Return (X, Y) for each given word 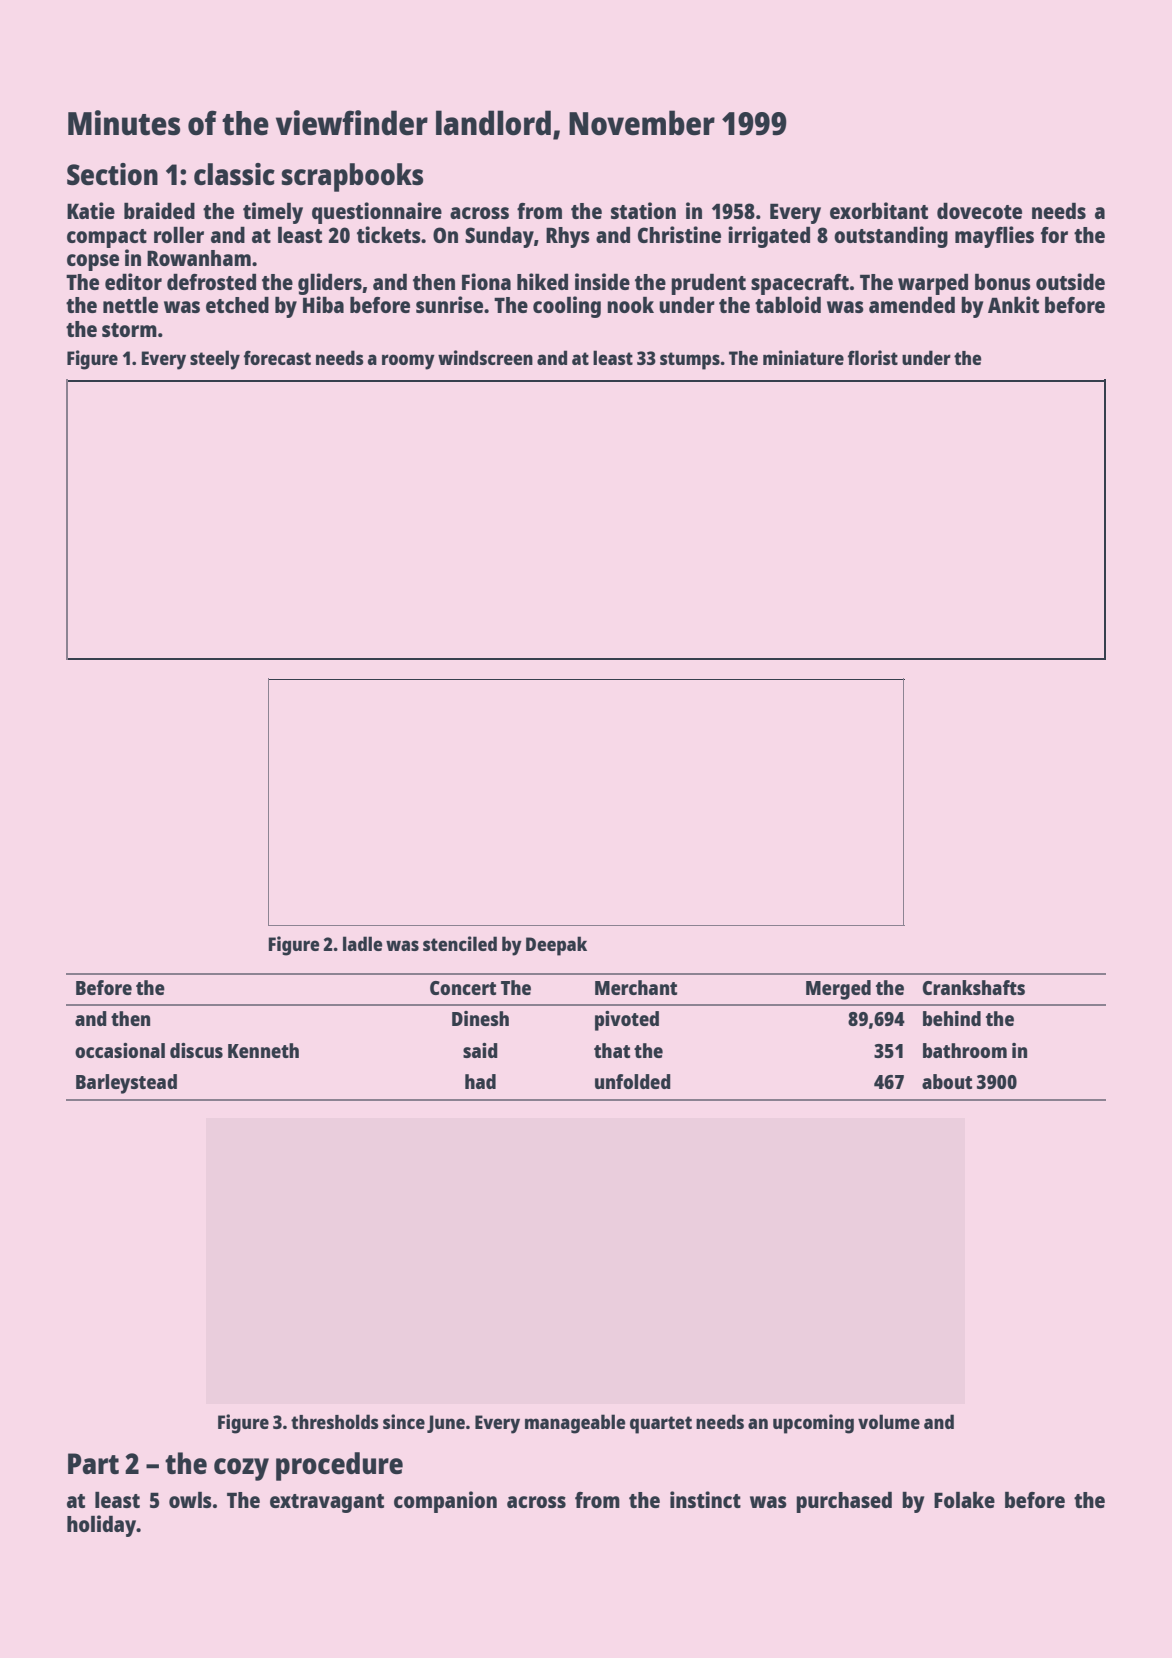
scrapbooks (352, 177)
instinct (705, 1499)
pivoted (627, 1021)
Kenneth (263, 1050)
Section (112, 174)
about (947, 1081)
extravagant (327, 1503)
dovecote (979, 211)
